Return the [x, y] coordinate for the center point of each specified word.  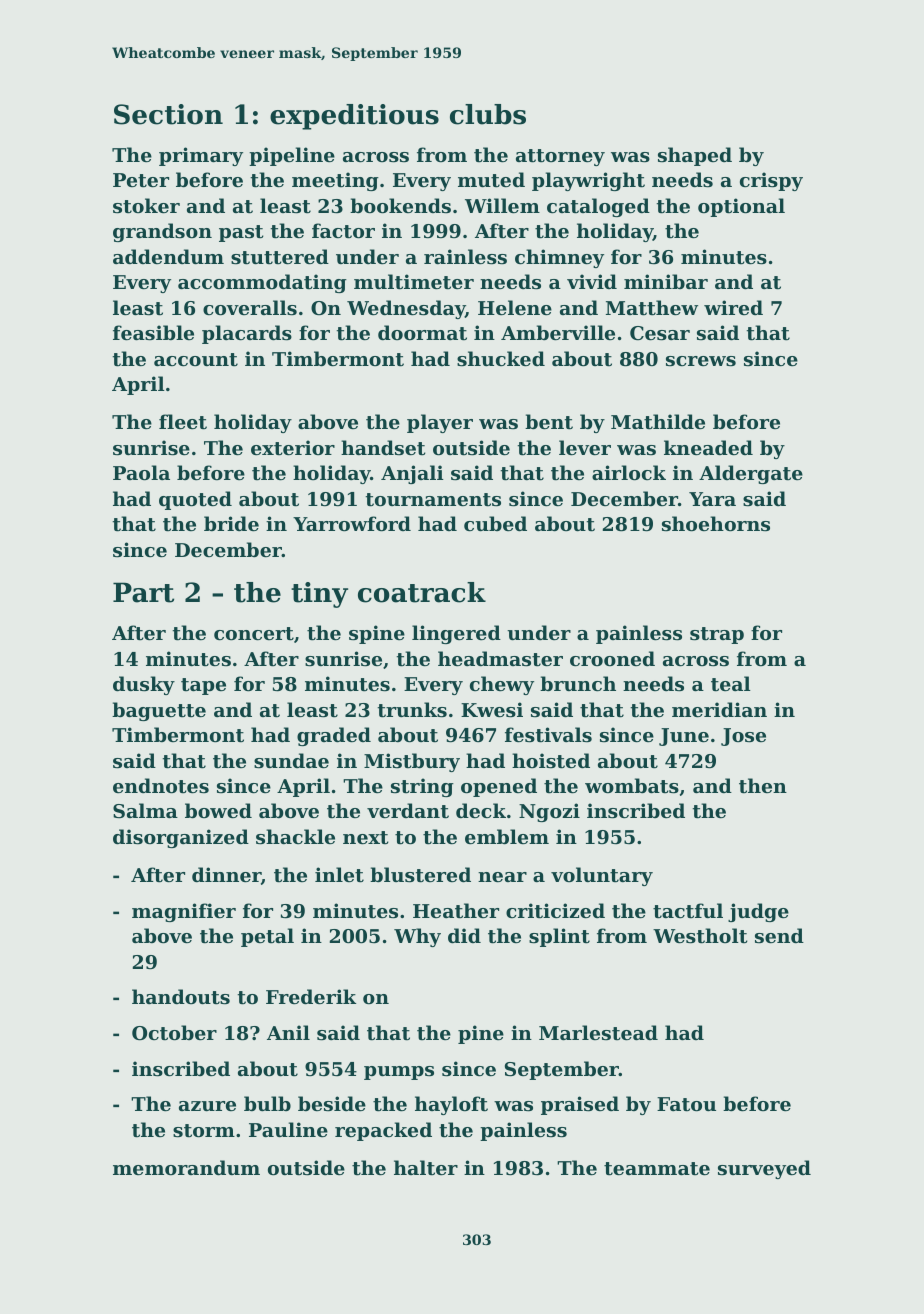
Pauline [288, 1129]
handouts [181, 997]
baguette [159, 711]
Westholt [700, 936]
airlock [629, 473]
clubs [488, 114]
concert [254, 634]
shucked [501, 358]
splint [559, 937]
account [196, 360]
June [684, 737]
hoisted [551, 761]
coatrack [422, 592]
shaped [695, 156]
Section [168, 114]
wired [733, 307]
